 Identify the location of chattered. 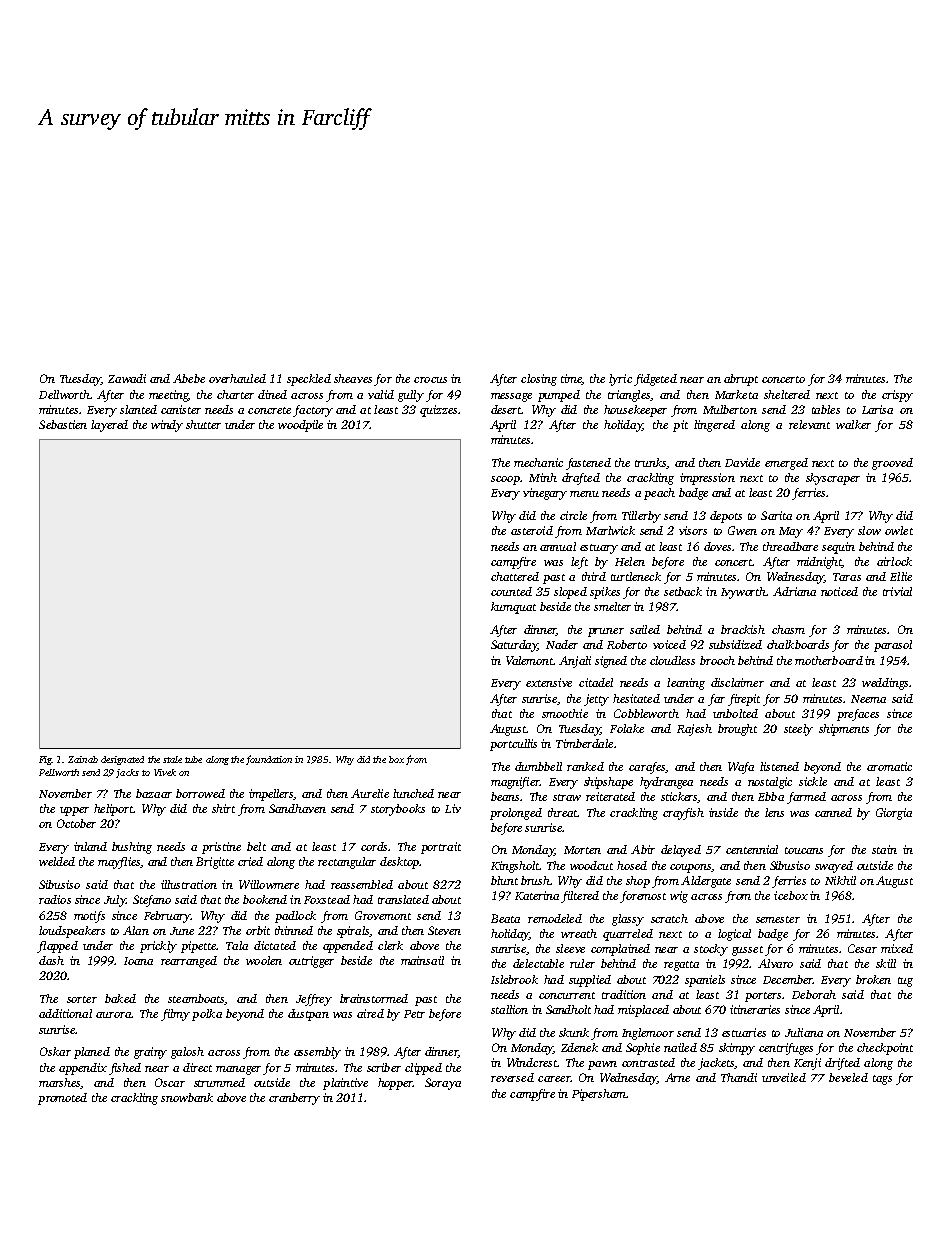
(515, 576).
